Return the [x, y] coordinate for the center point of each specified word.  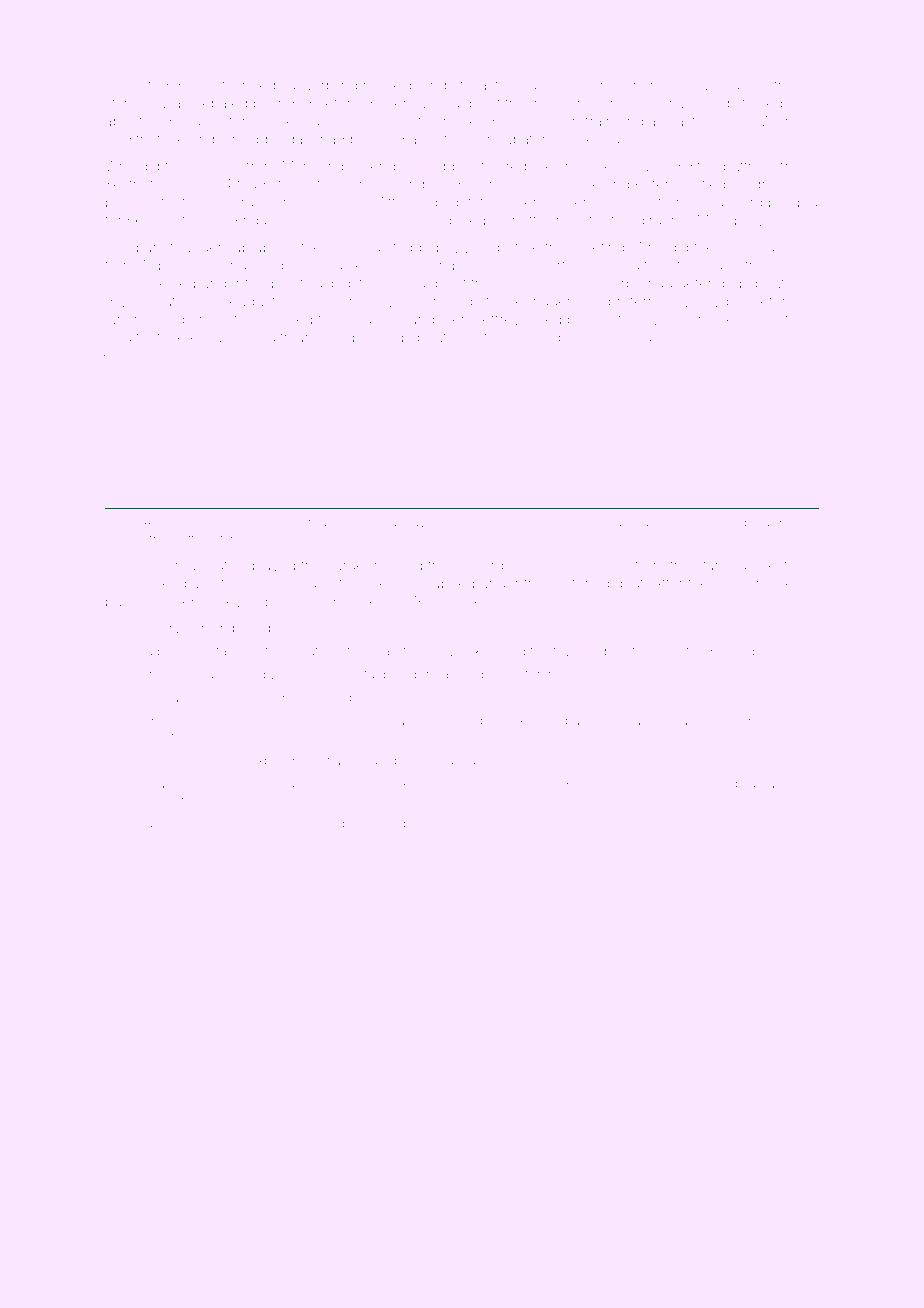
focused [630, 783]
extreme [535, 721]
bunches [240, 824]
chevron [480, 784]
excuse [214, 338]
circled [381, 337]
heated [647, 523]
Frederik [525, 166]
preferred [639, 302]
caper [418, 304]
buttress [749, 166]
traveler [695, 721]
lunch [123, 319]
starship [131, 104]
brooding [185, 652]
